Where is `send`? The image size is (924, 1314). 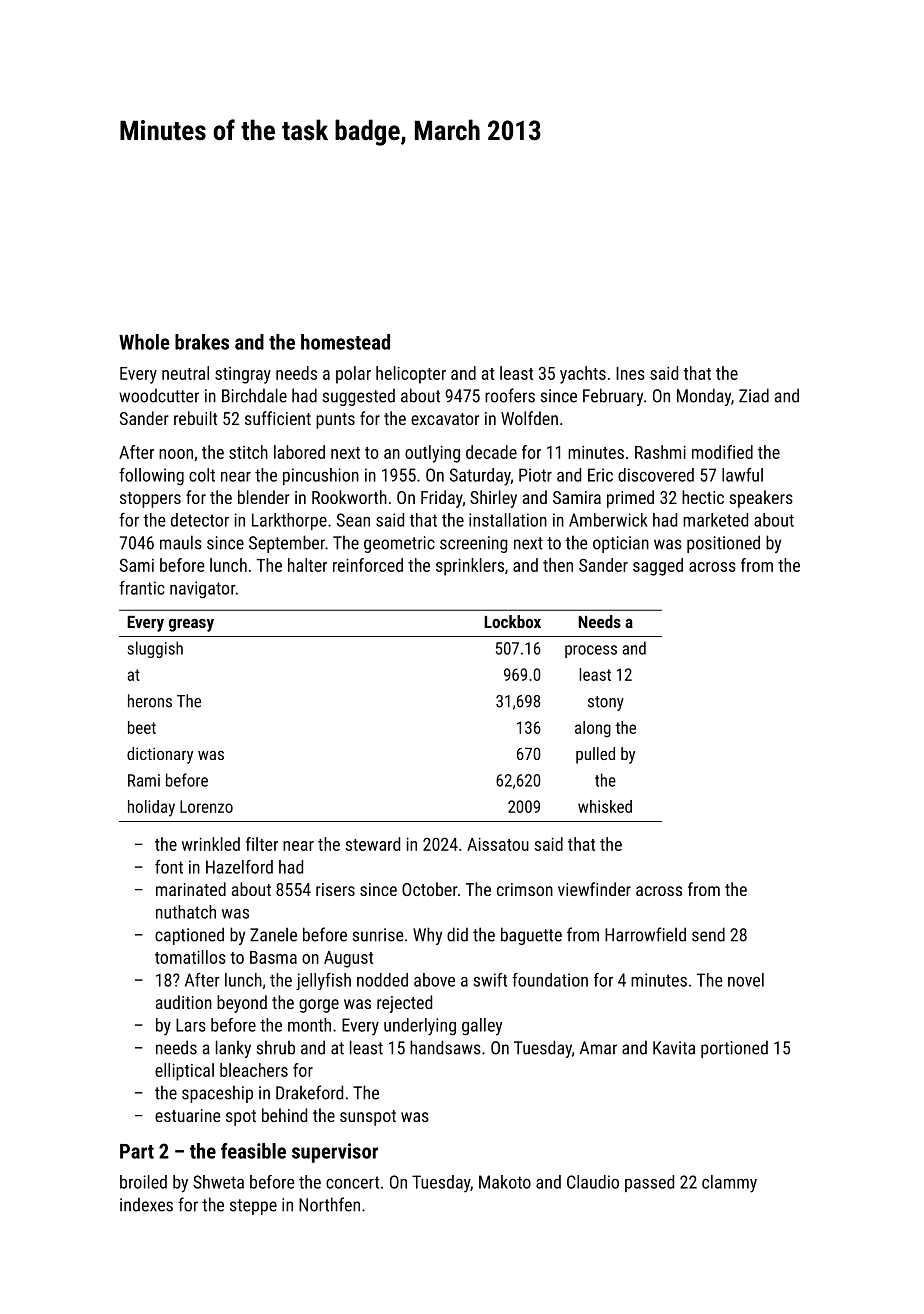 send is located at coordinates (708, 934).
